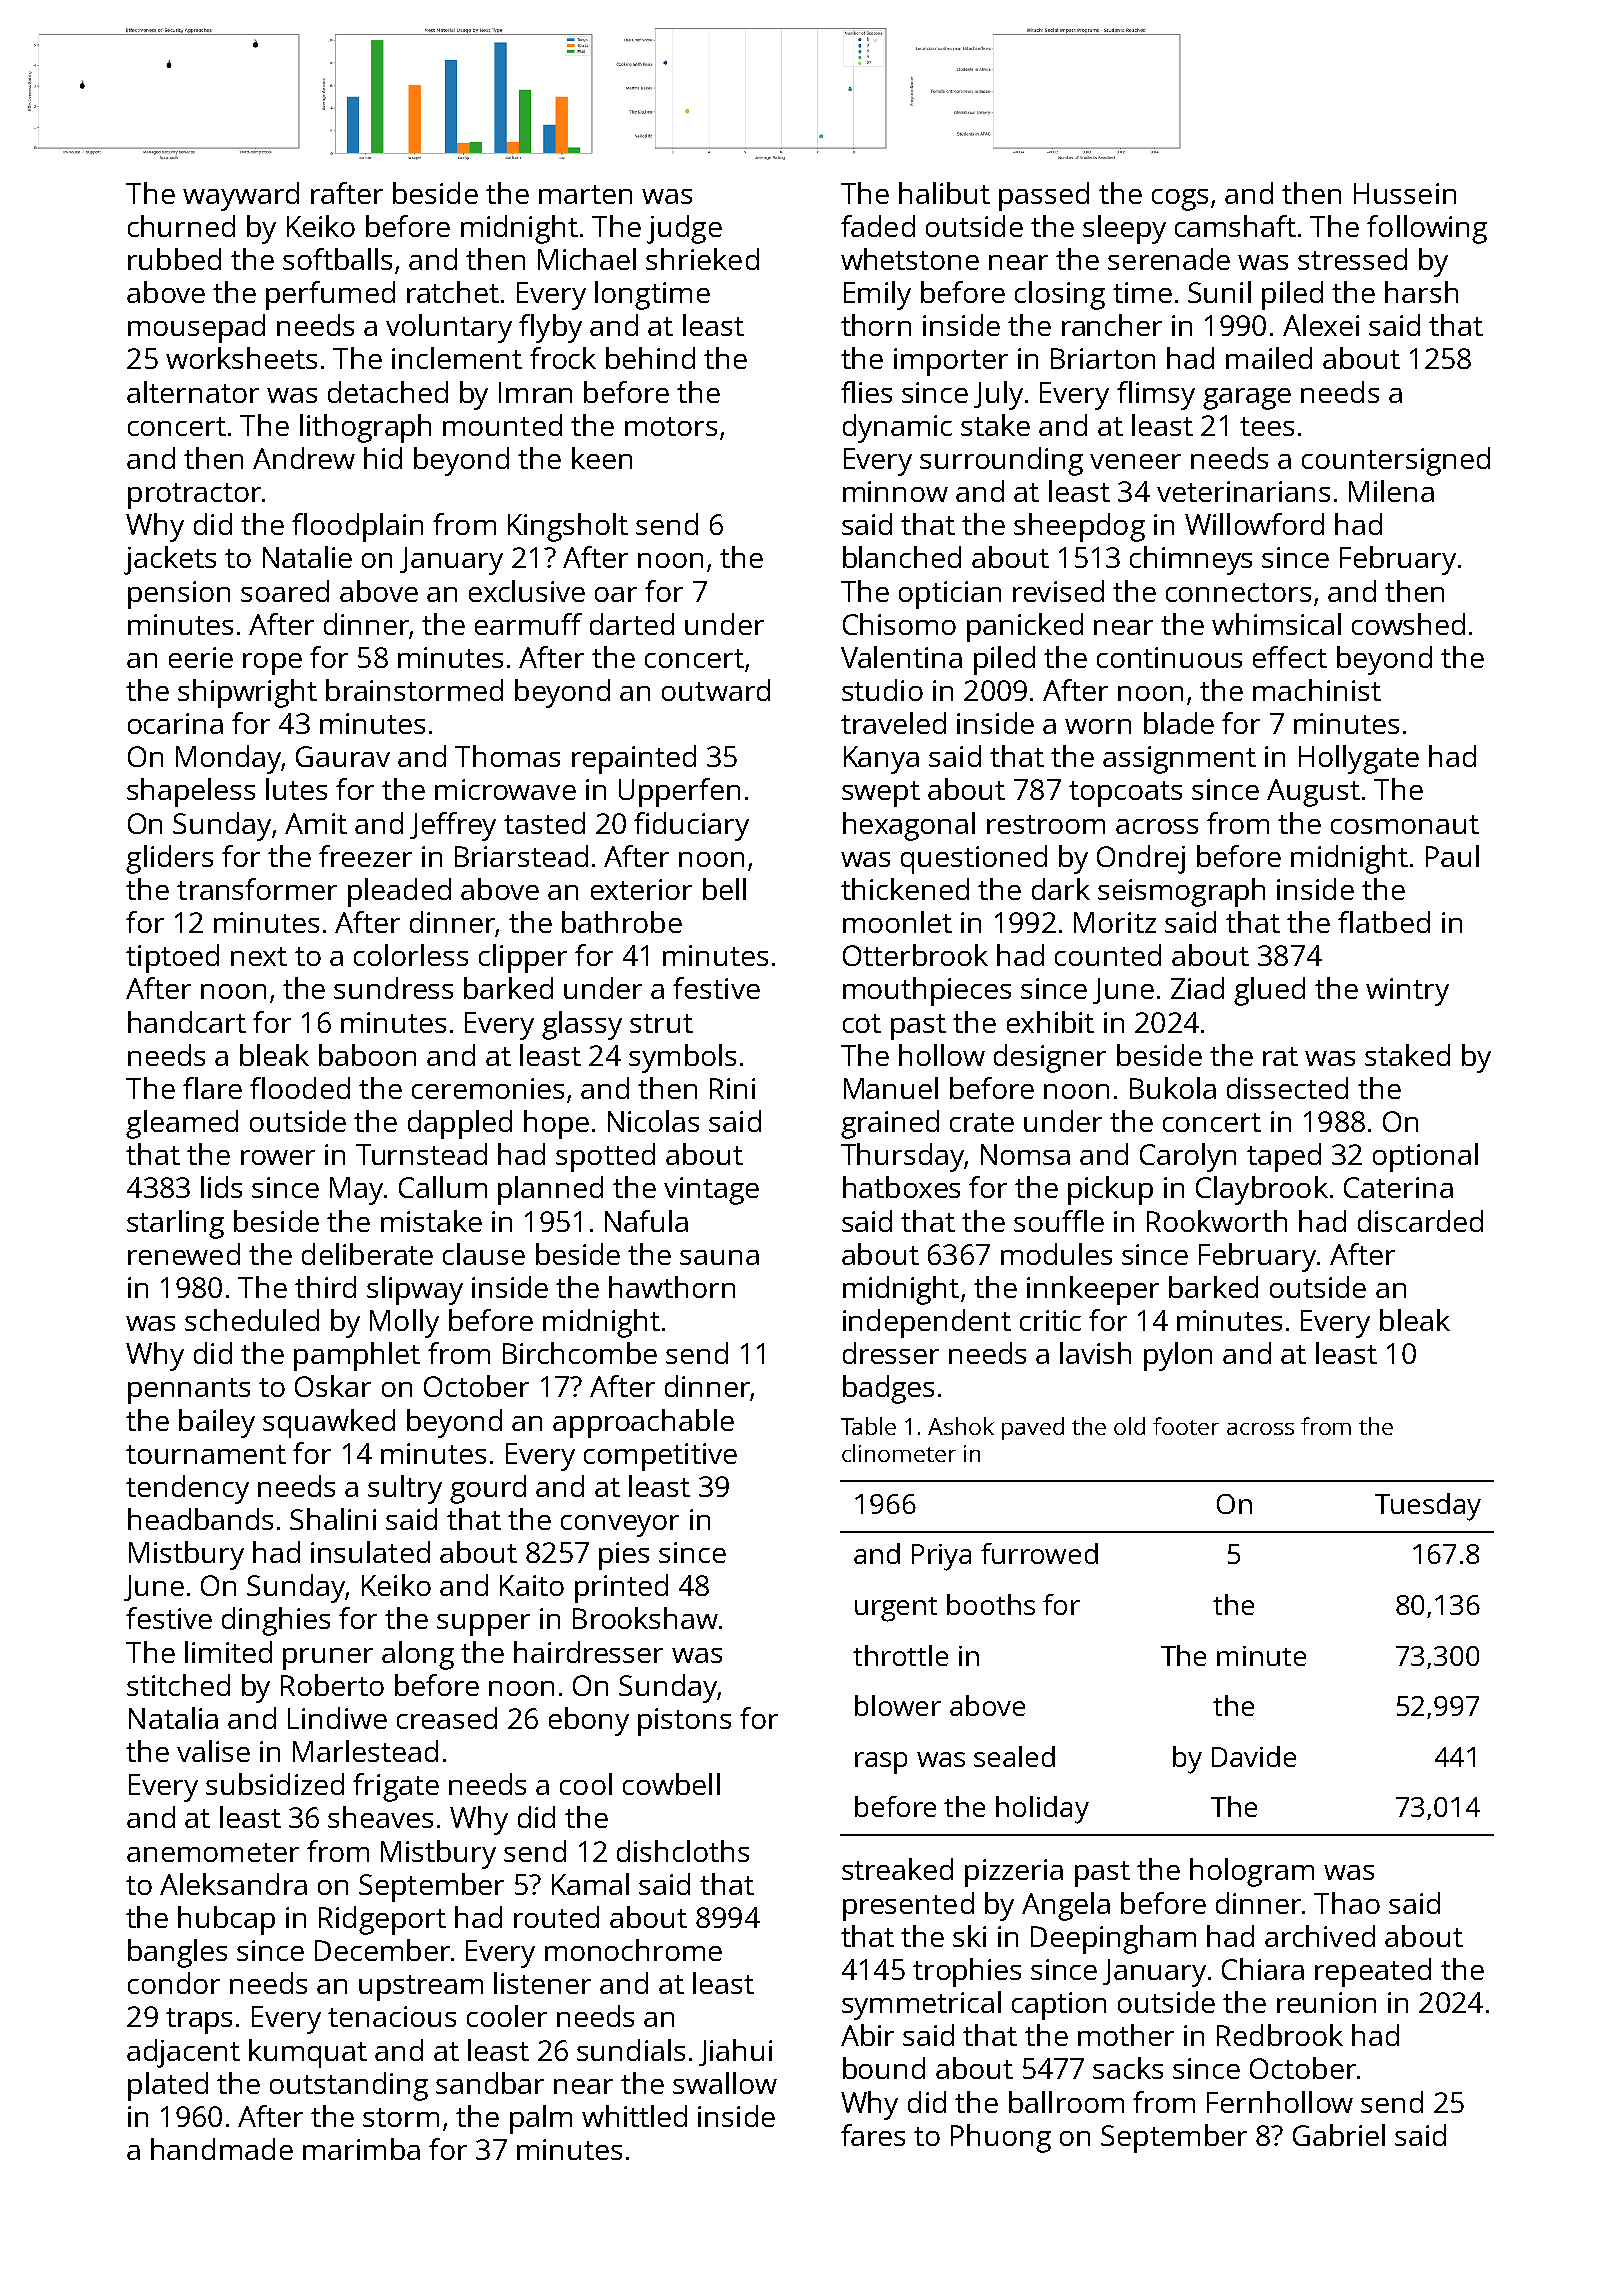  I want to click on badges, so click(888, 1389).
